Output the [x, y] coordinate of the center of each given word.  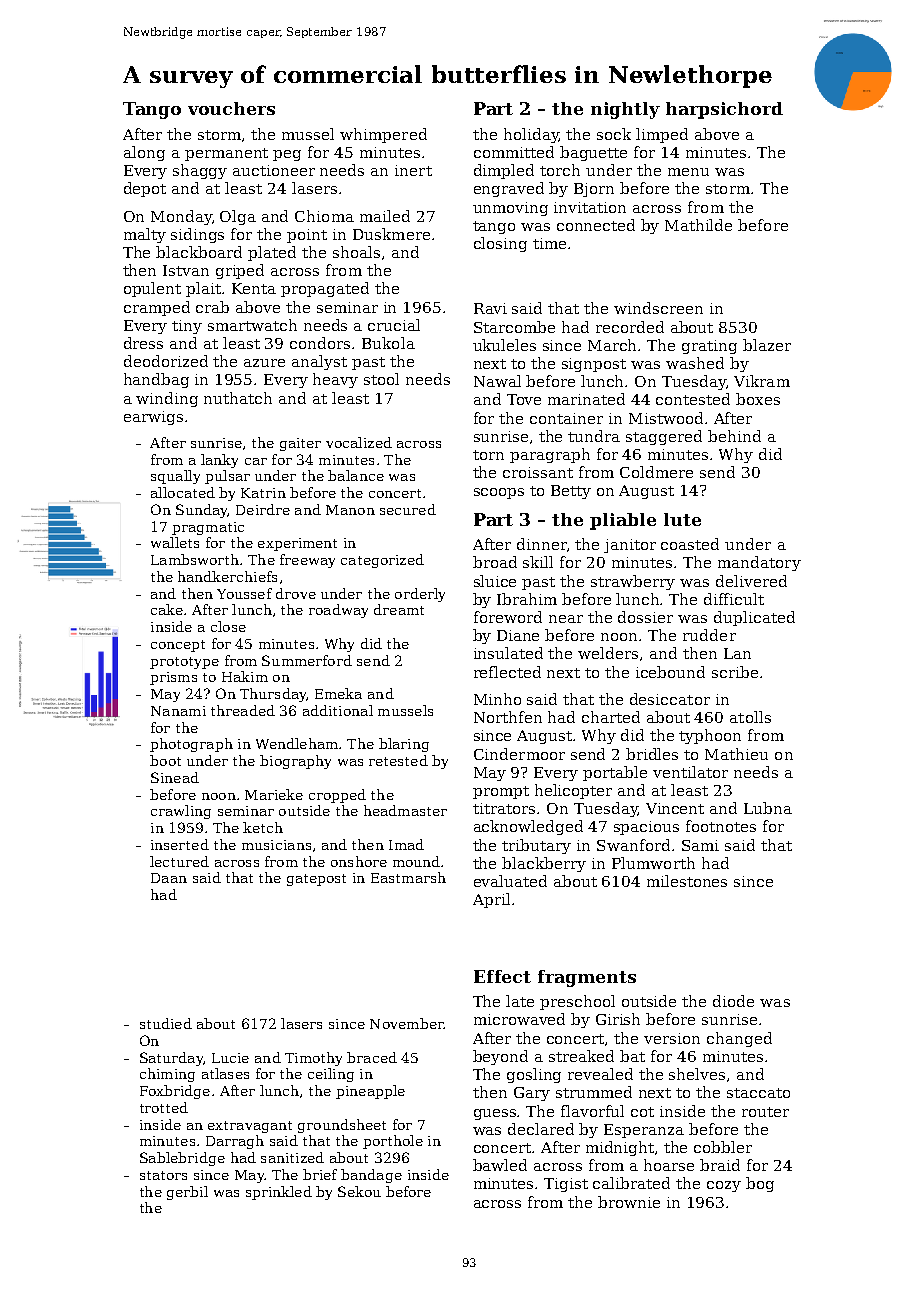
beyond [500, 1057]
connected [596, 225]
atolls [750, 717]
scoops [499, 493]
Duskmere [391, 234]
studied [166, 1023]
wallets [175, 542]
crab [212, 307]
